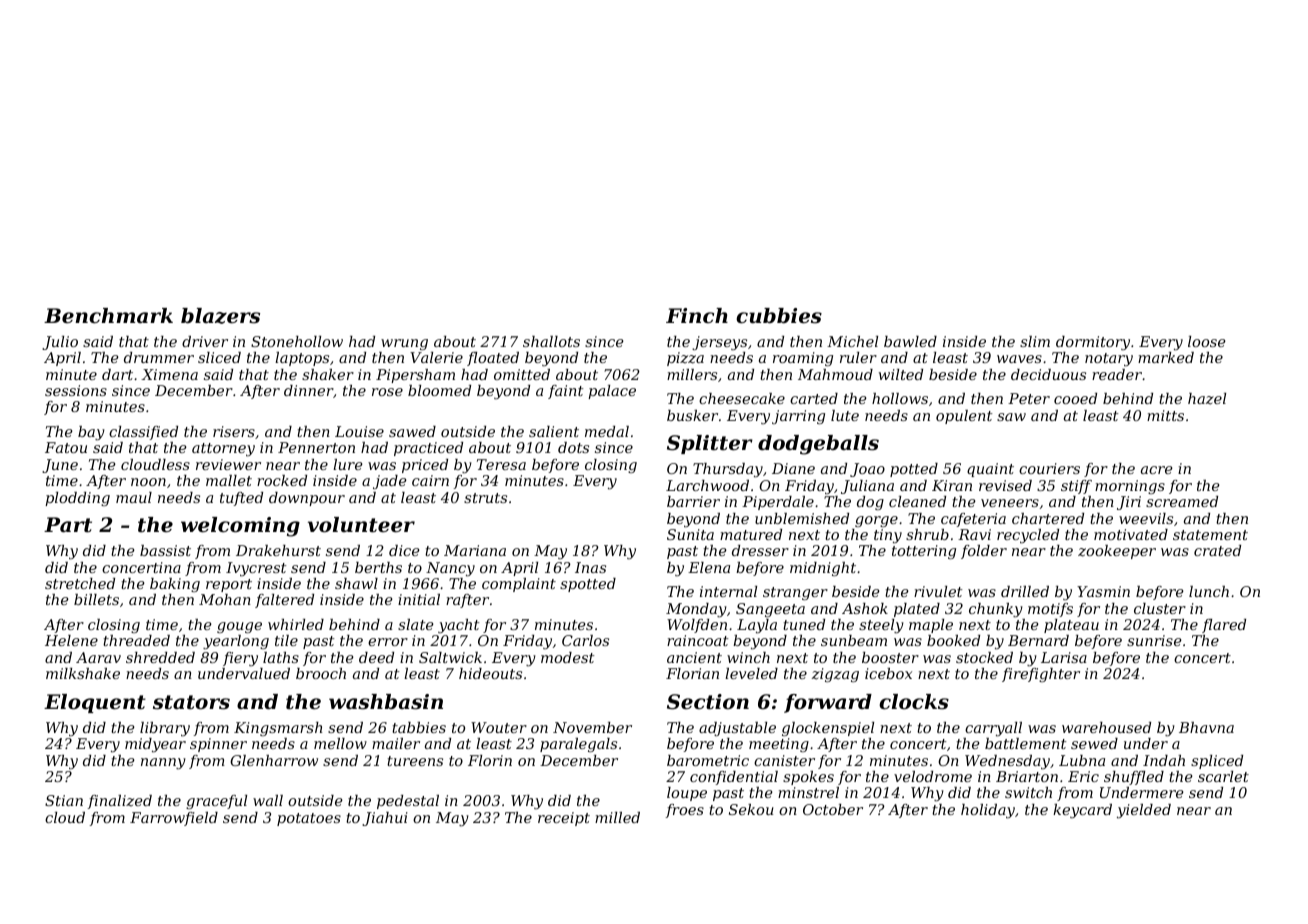  Describe the element at coordinates (174, 819) in the screenshot. I see `Farrowfield` at that location.
